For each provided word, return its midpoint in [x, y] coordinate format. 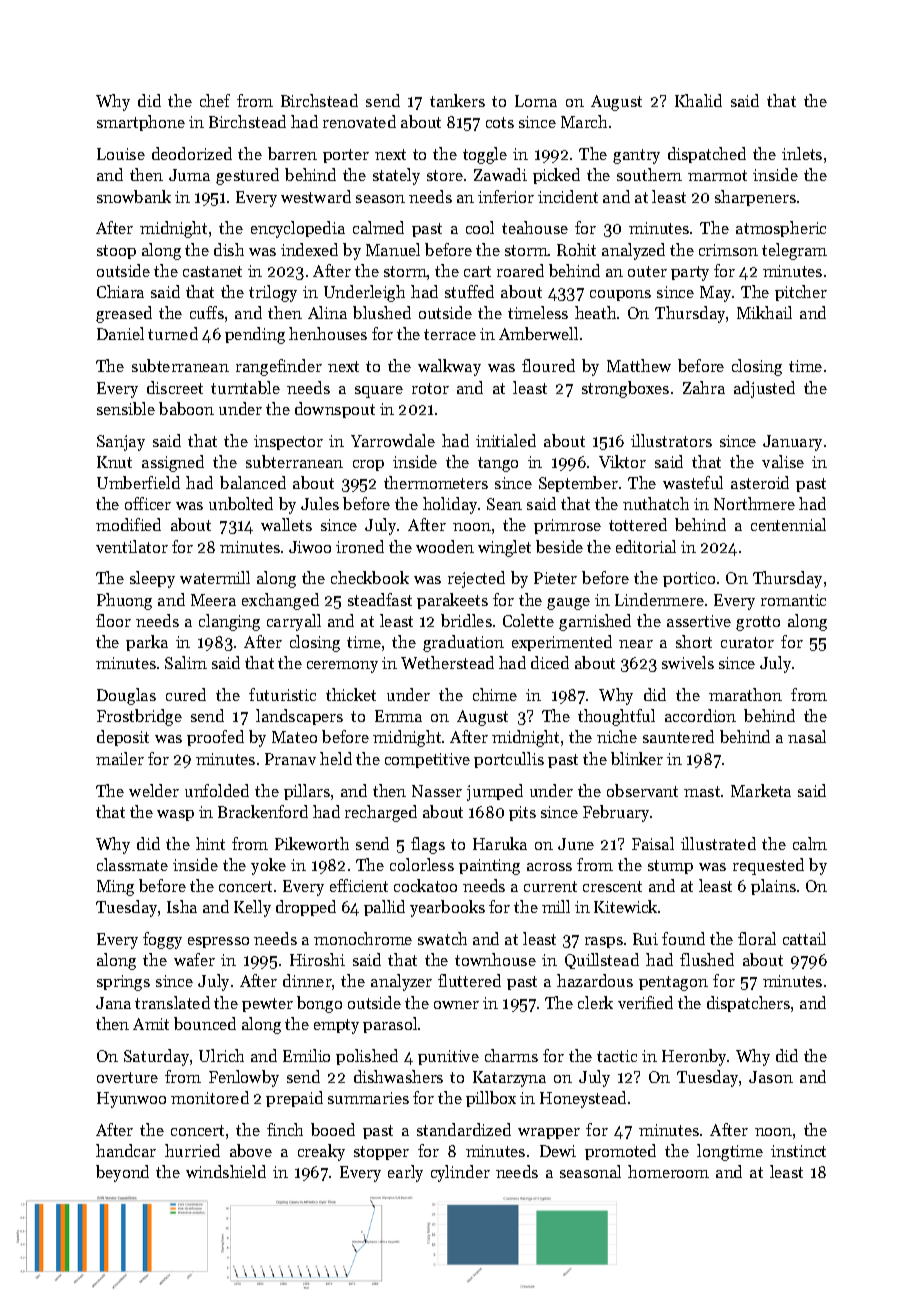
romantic [793, 600]
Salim [186, 662]
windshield [226, 1171]
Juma [189, 175]
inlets [802, 153]
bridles [466, 620]
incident [568, 196]
